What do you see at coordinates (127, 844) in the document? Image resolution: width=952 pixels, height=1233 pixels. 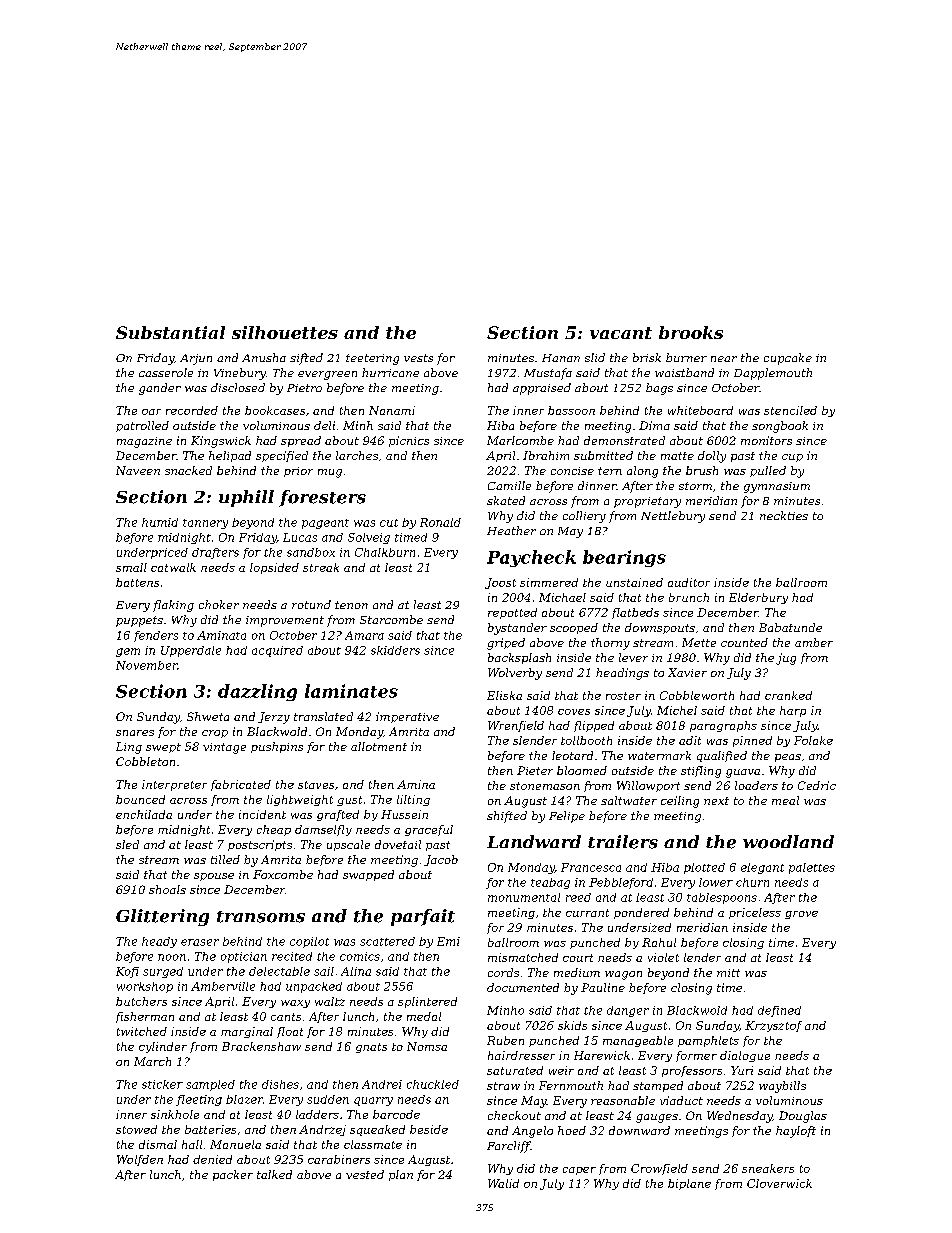 I see `sled` at bounding box center [127, 844].
